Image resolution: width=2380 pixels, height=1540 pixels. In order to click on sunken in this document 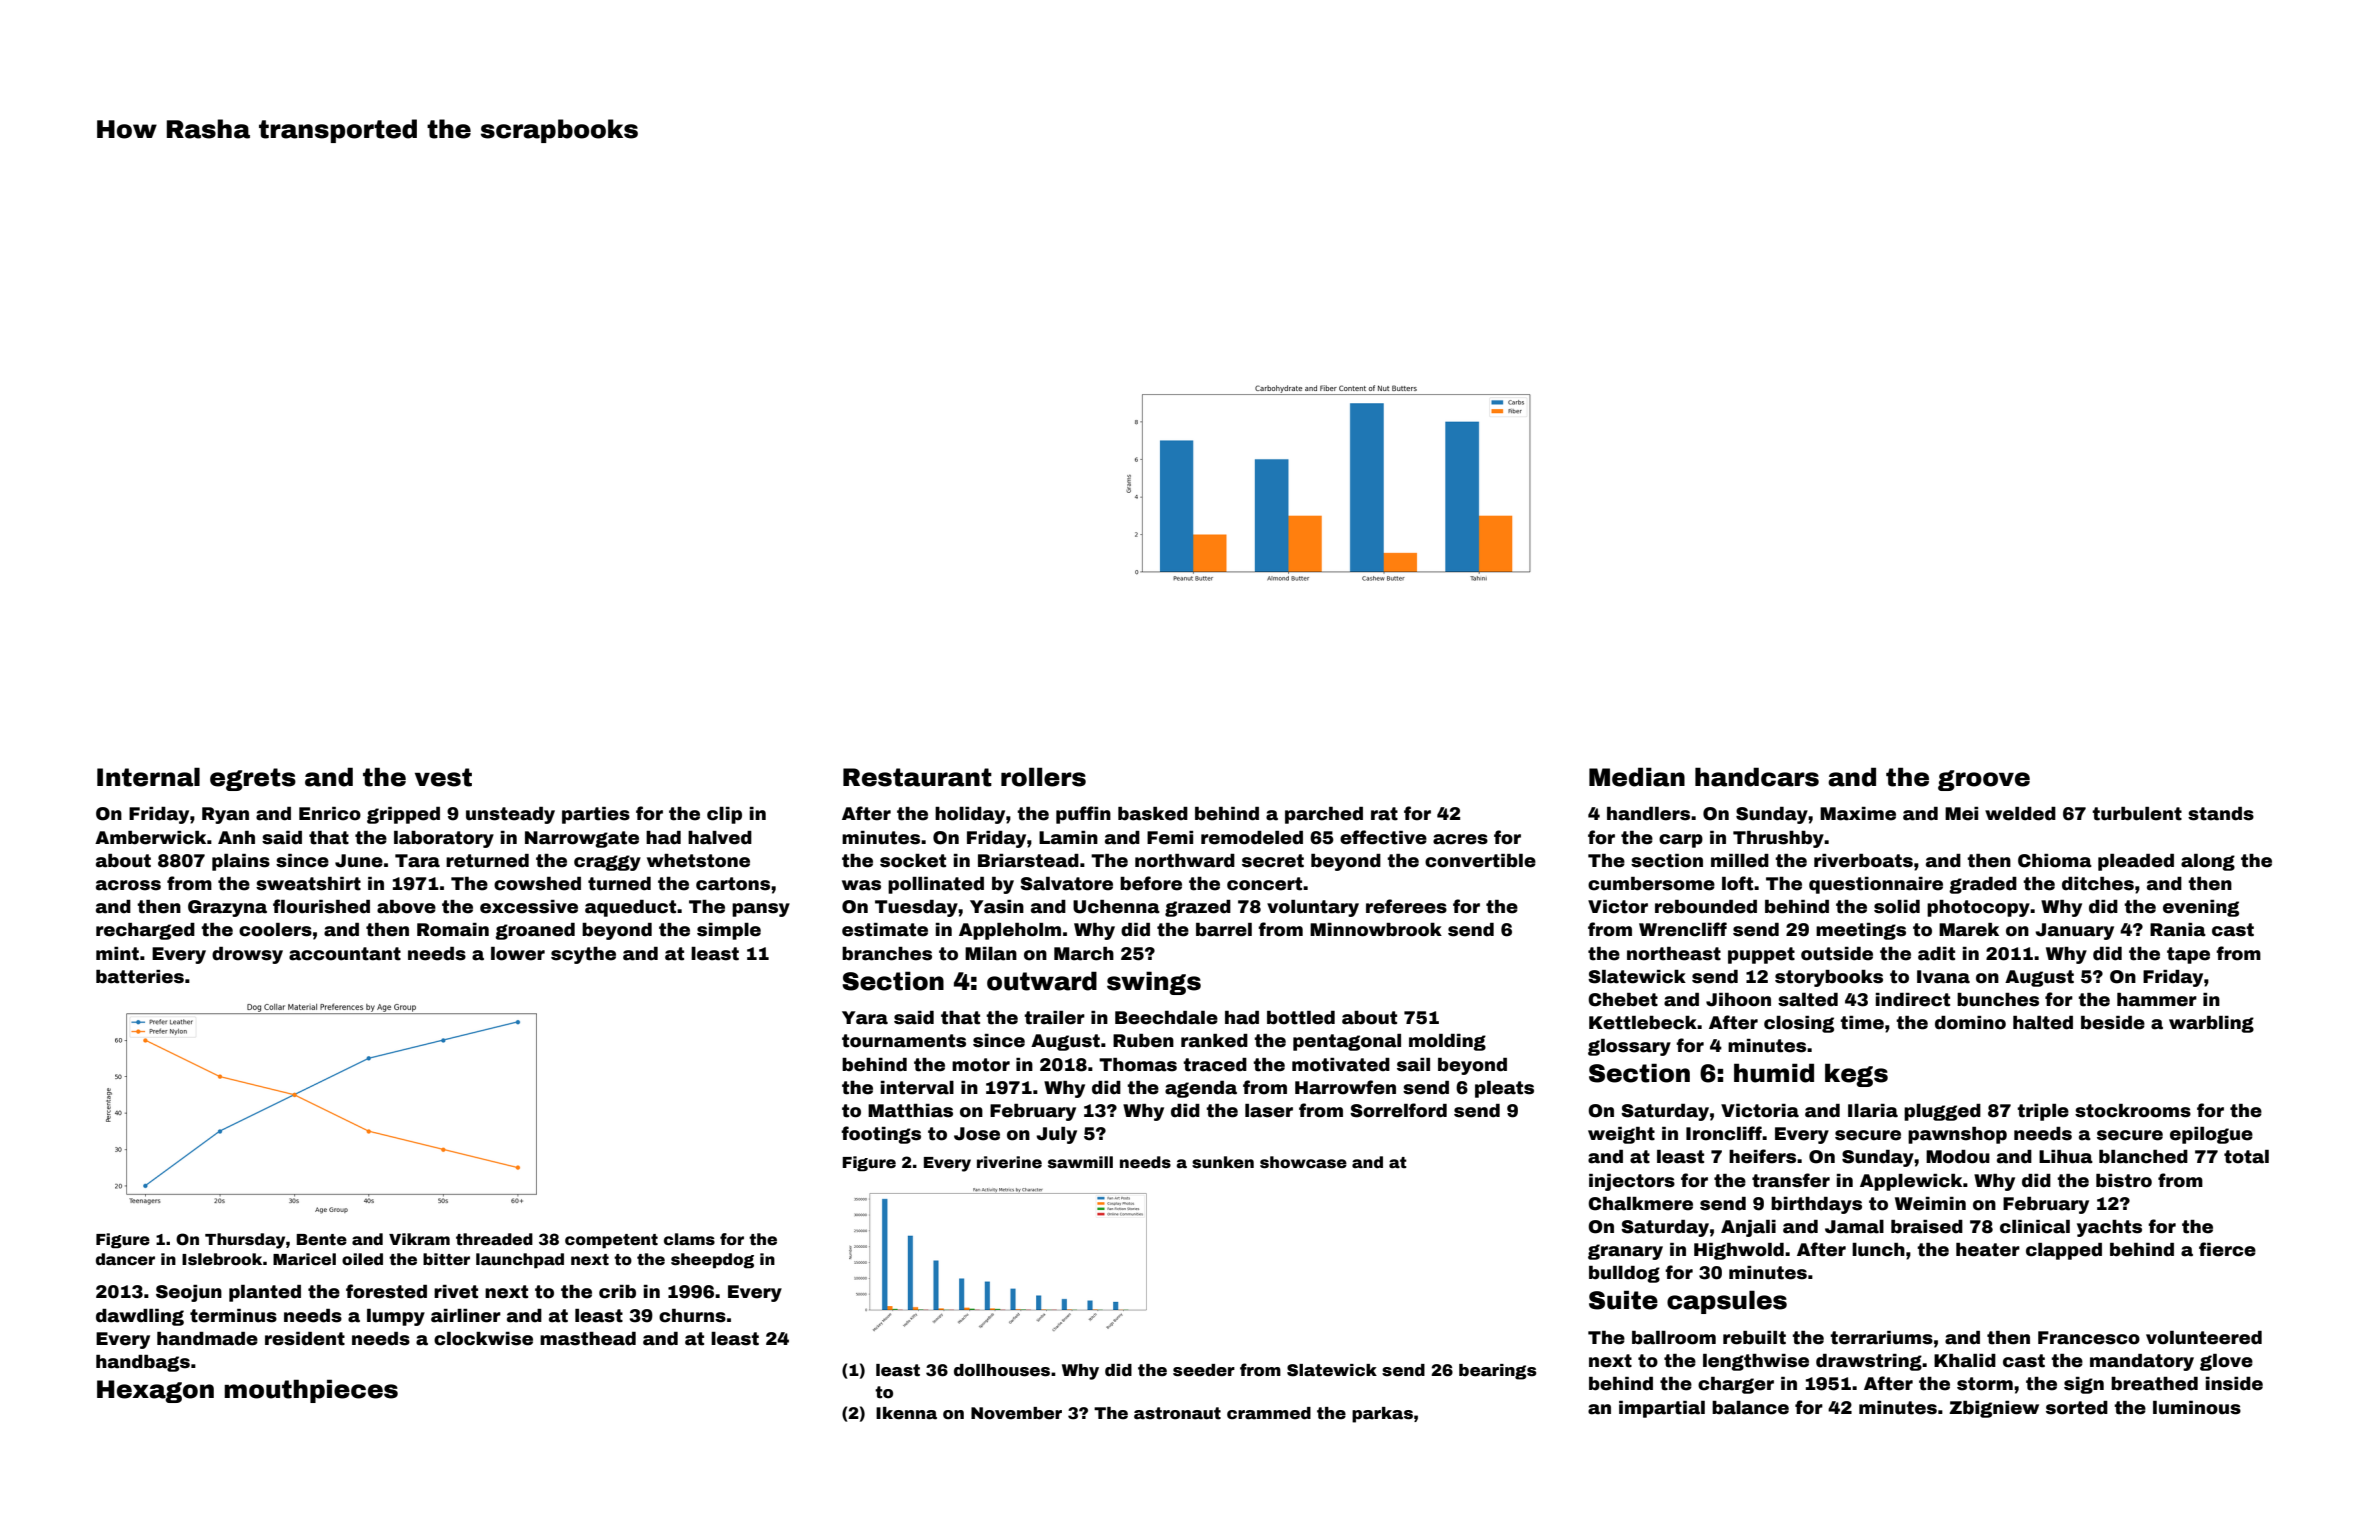, I will do `click(1223, 1162)`.
